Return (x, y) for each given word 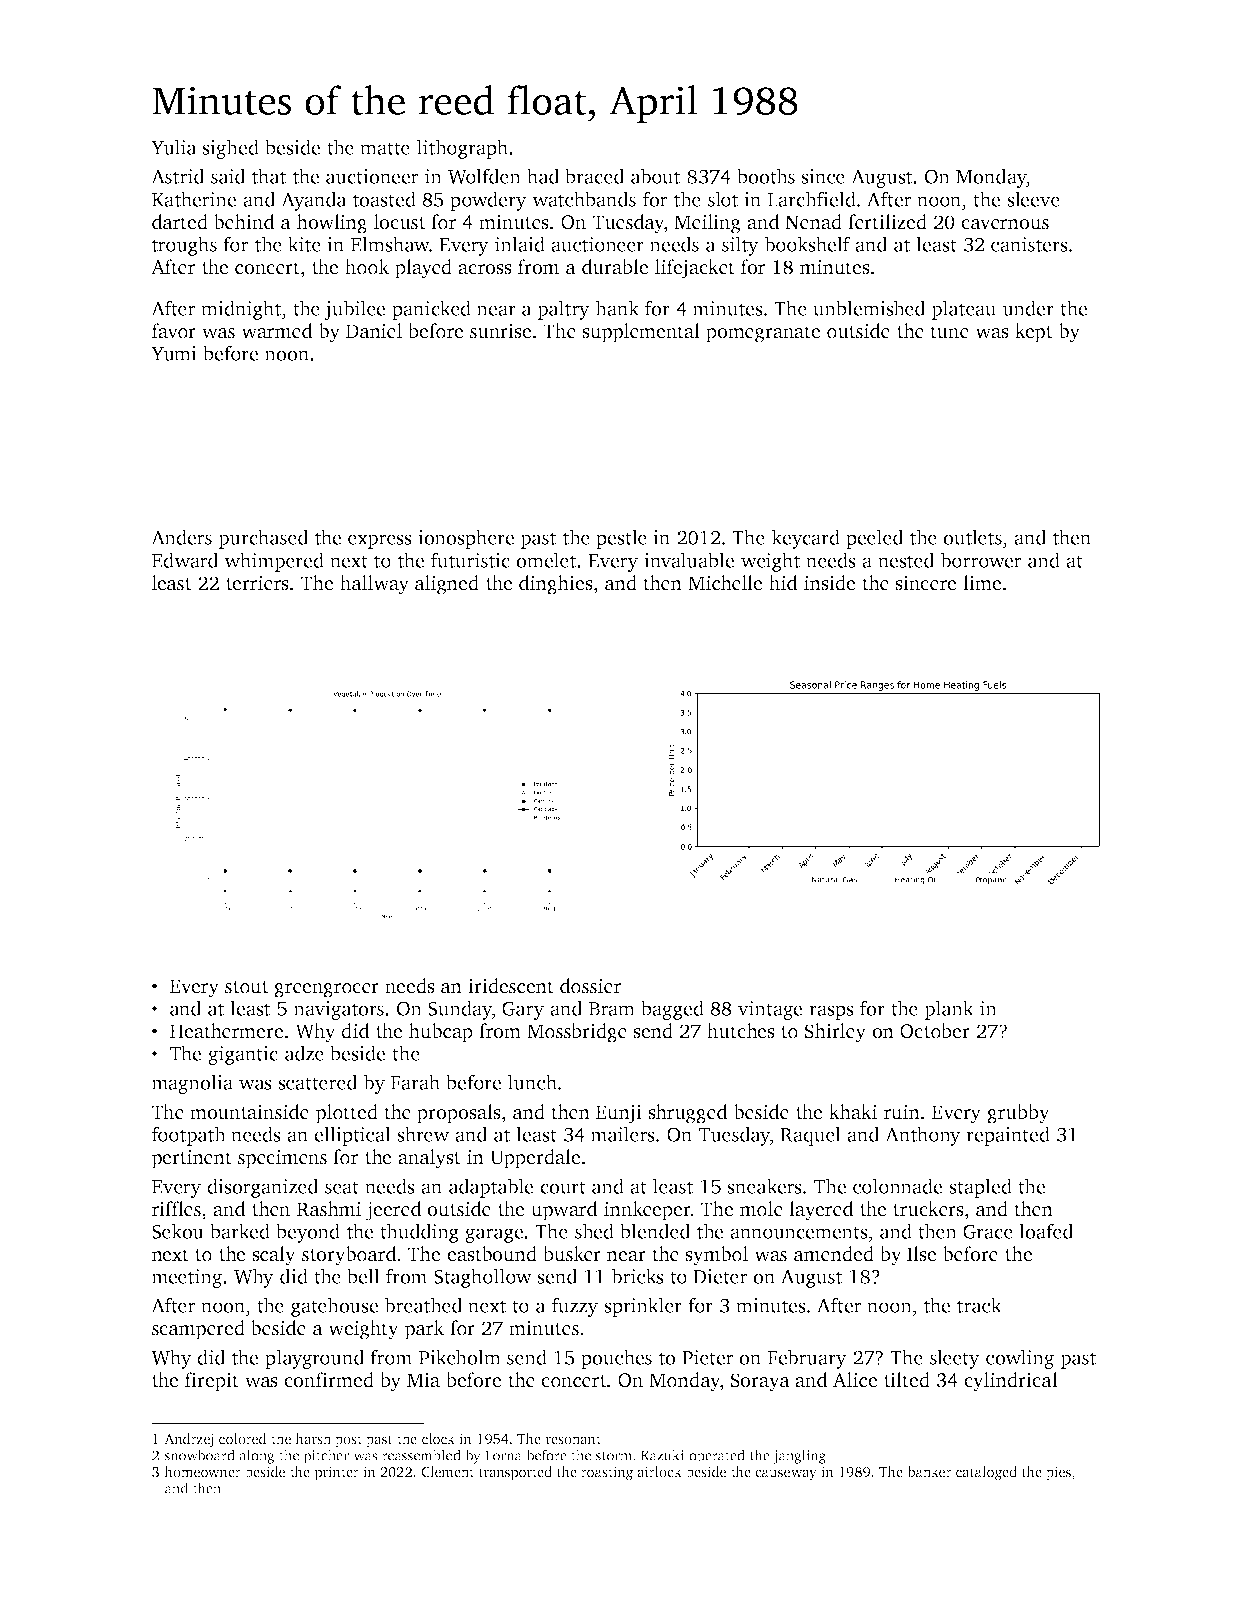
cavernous (1005, 224)
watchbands (584, 199)
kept (1033, 333)
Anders (181, 537)
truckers (928, 1209)
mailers (623, 1134)
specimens (282, 1159)
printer (337, 1473)
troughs (184, 246)
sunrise (500, 331)
